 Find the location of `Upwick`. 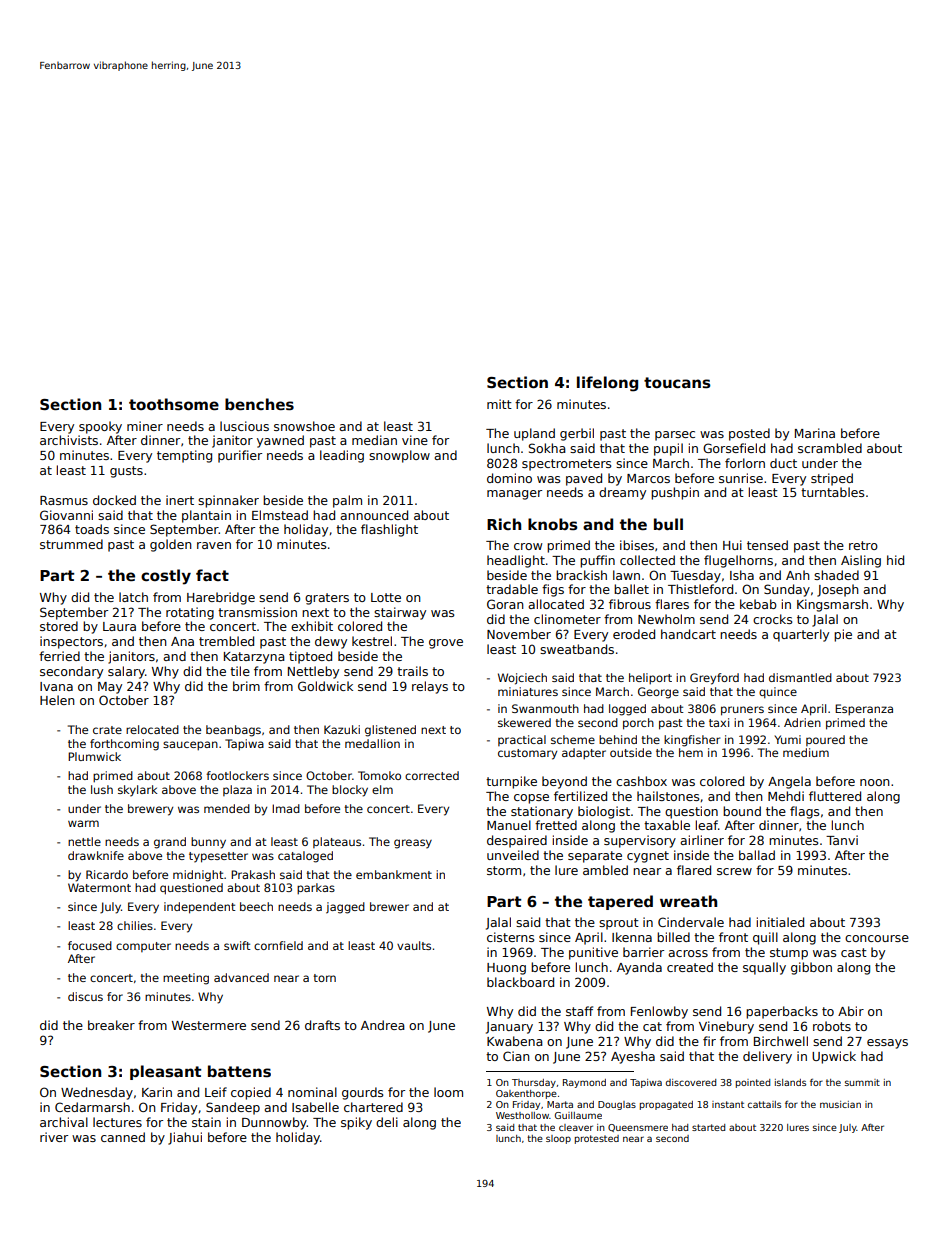

Upwick is located at coordinates (834, 1057).
